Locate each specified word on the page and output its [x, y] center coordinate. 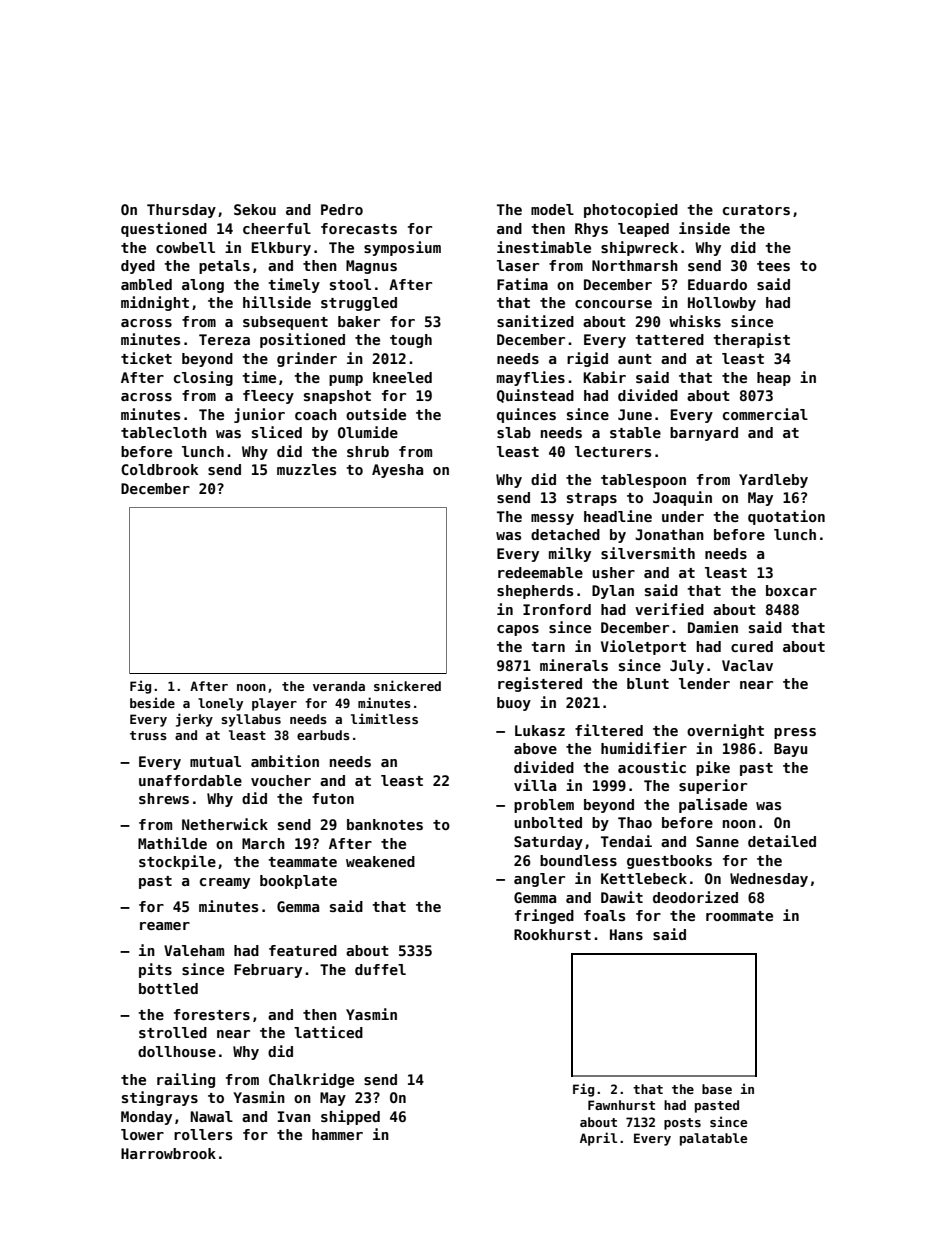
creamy [225, 883]
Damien [713, 627]
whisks [695, 321]
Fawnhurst [621, 1105]
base [717, 1089]
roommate [739, 916]
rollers [203, 1134]
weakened [380, 861]
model [552, 209]
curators [756, 210]
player [274, 704]
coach [316, 414]
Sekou [255, 209]
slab [514, 432]
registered [540, 684]
